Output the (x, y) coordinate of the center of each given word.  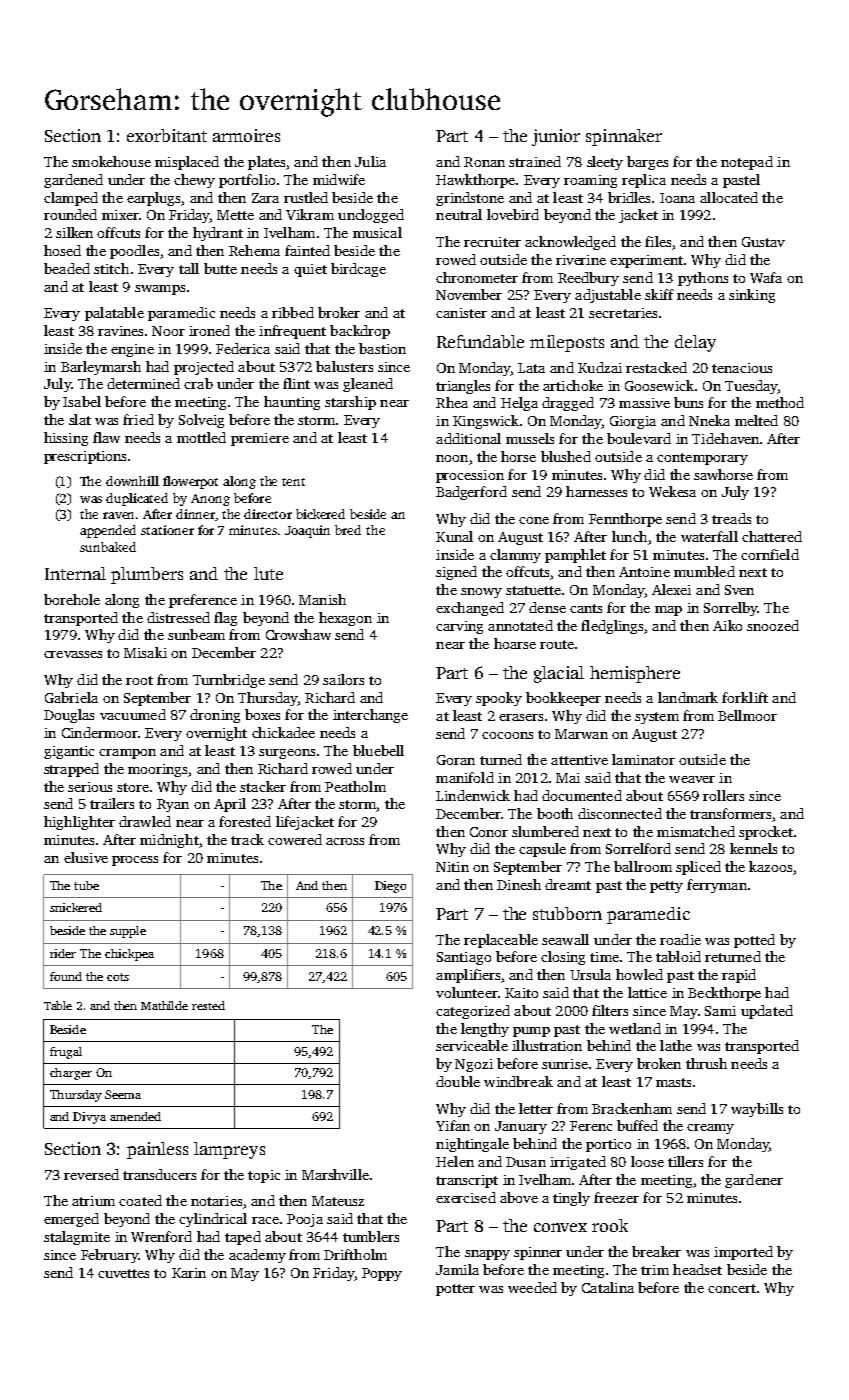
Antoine (644, 572)
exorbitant (167, 135)
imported (743, 1253)
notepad (747, 163)
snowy (481, 593)
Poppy (382, 1274)
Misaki (145, 652)
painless (157, 1150)
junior (556, 137)
